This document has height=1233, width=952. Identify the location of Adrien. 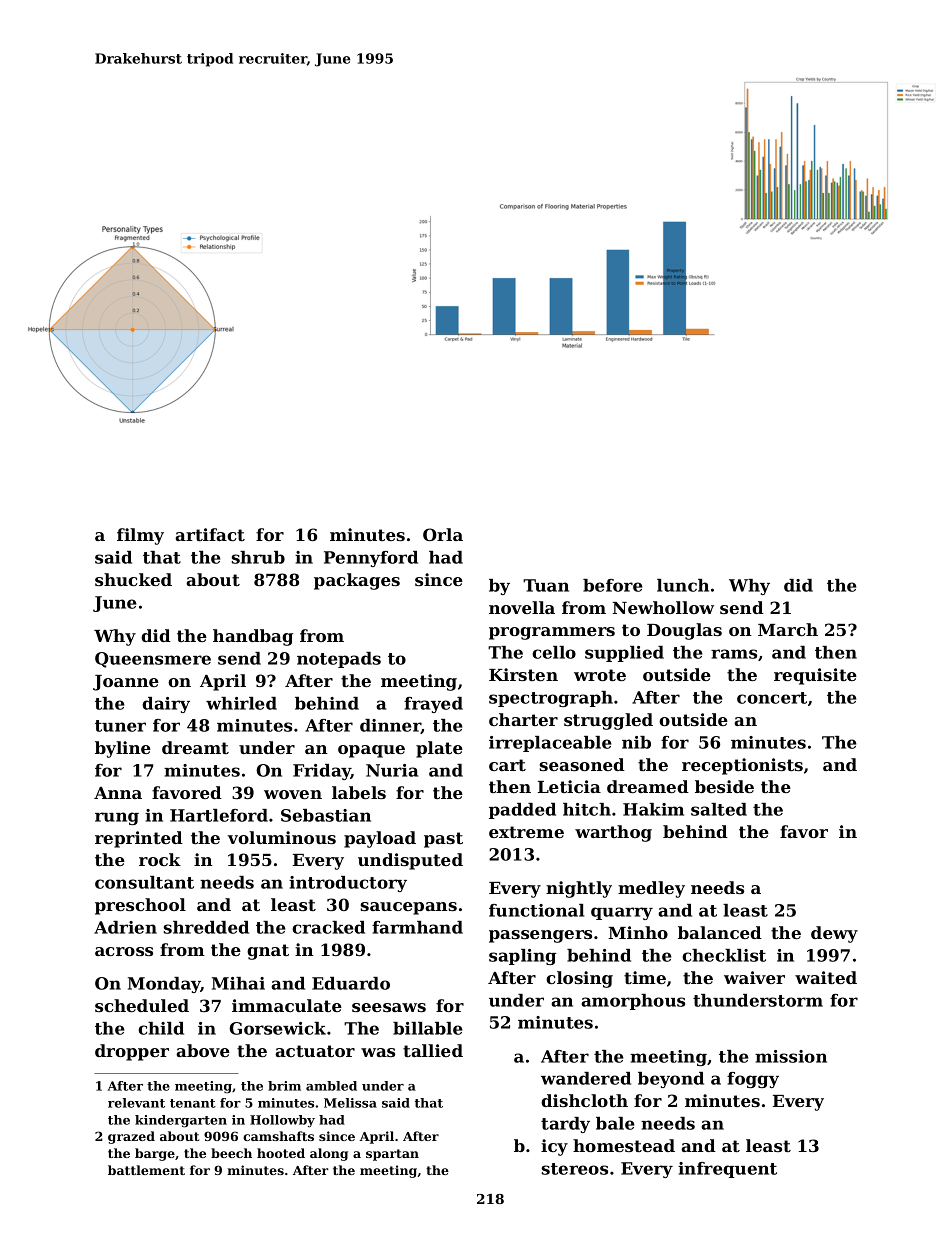
(125, 927).
